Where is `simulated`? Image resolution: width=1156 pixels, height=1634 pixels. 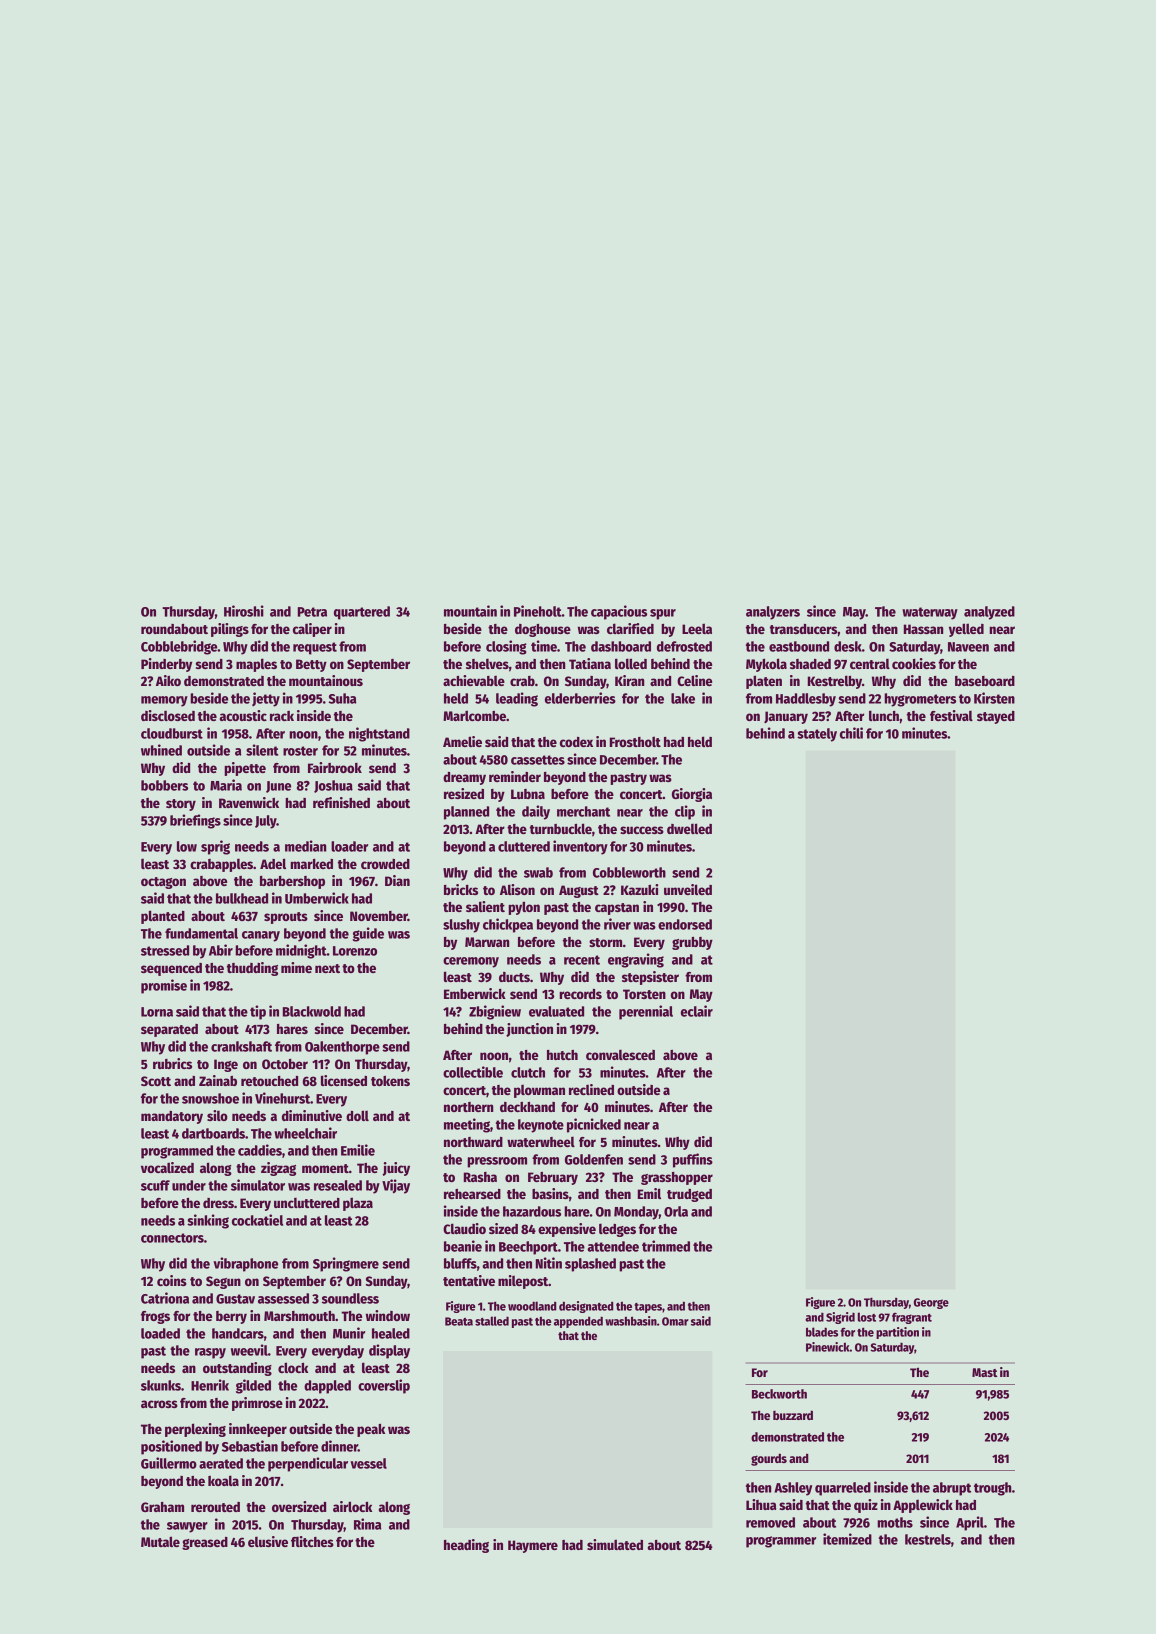 simulated is located at coordinates (615, 1544).
